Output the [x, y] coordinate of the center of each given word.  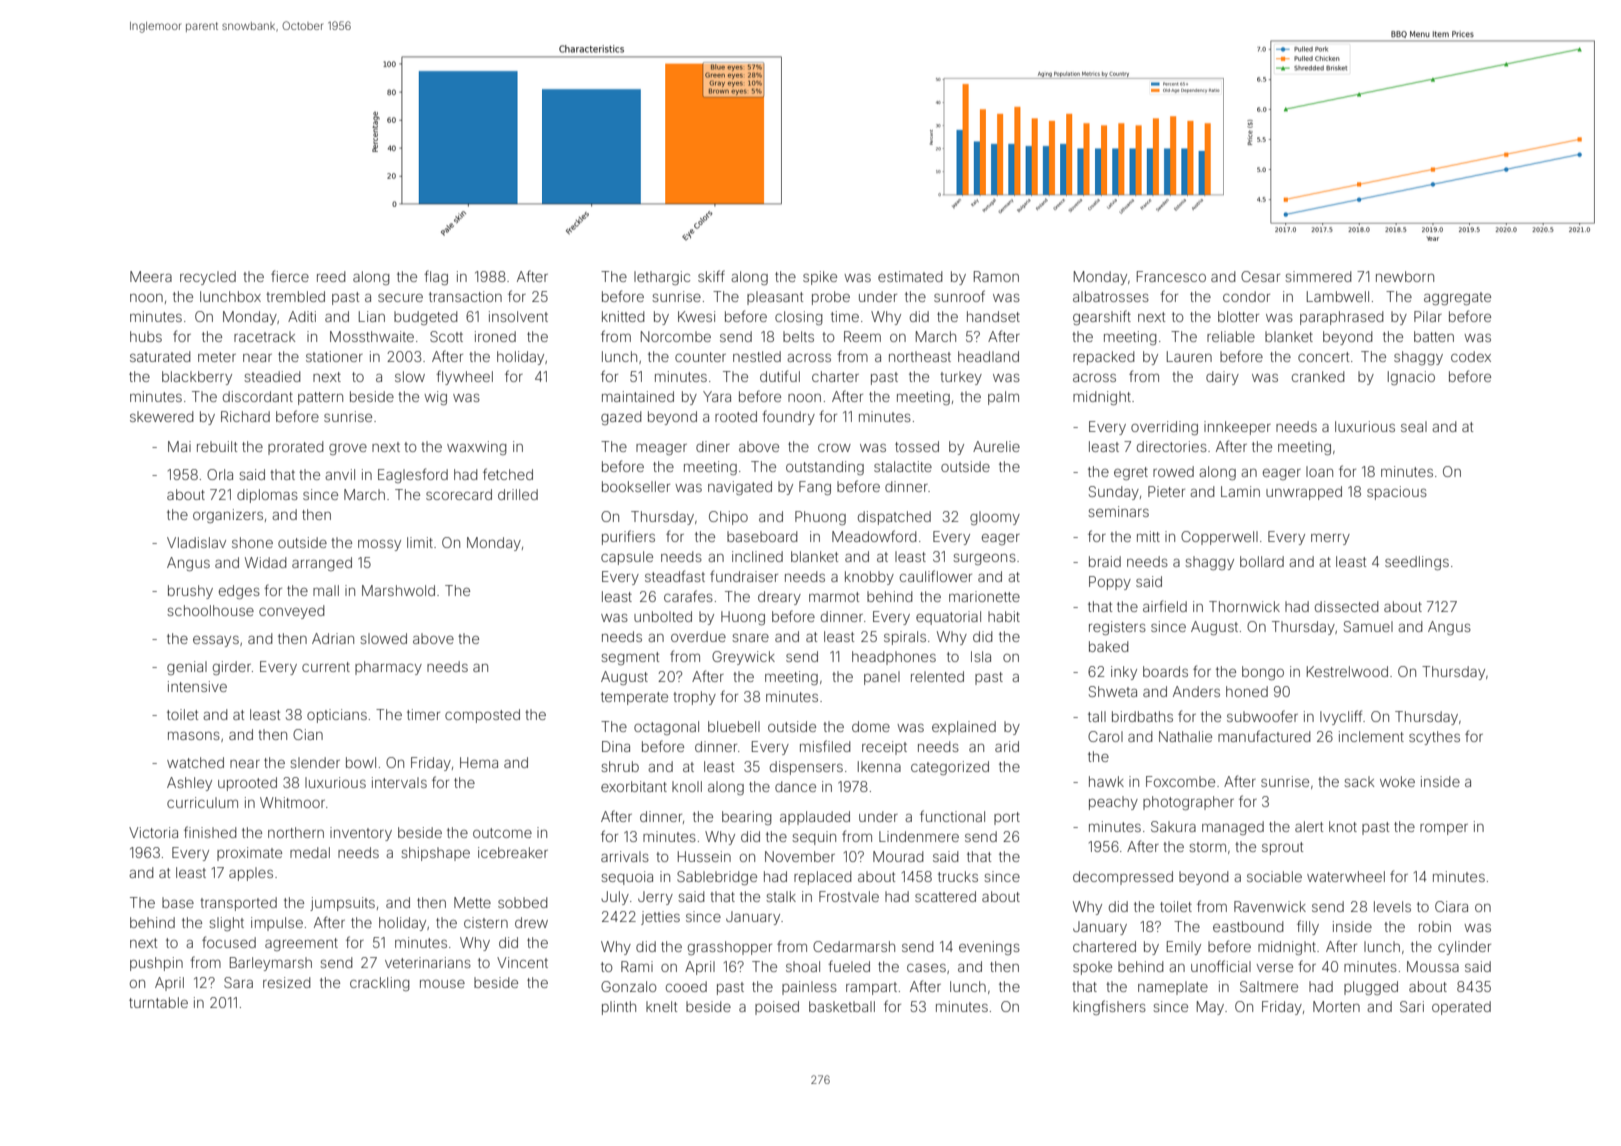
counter [700, 357]
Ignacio [1411, 378]
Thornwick [1244, 606]
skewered [162, 416]
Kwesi [696, 316]
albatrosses [1111, 296]
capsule [627, 558]
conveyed [292, 612]
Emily [1184, 948]
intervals [399, 782]
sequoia [627, 878]
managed [1233, 828]
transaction [465, 296]
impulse [277, 924]
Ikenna [879, 766]
